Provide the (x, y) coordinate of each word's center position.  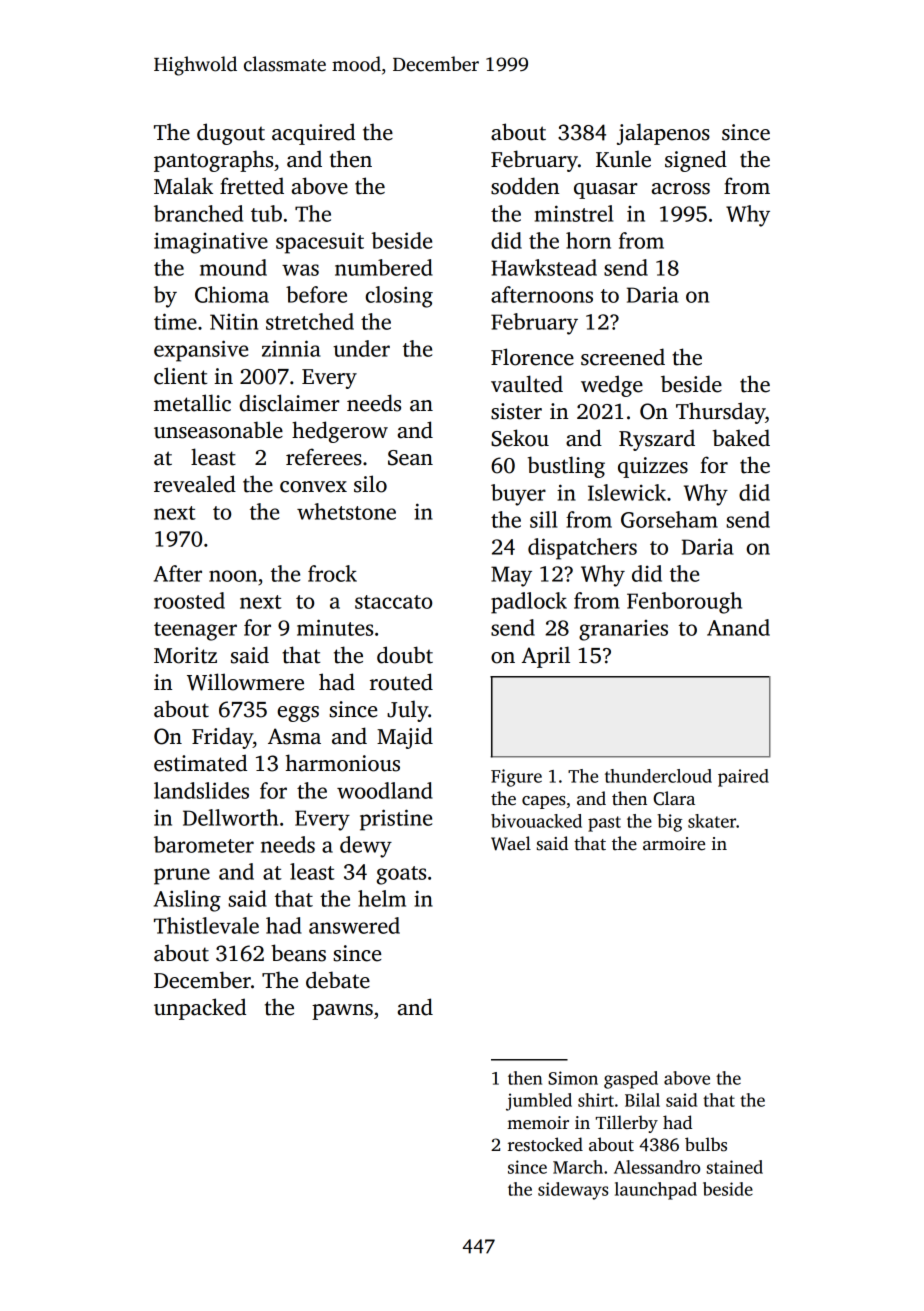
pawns (342, 1012)
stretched (310, 321)
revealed (195, 484)
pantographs (213, 161)
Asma (294, 736)
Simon (573, 1078)
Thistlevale (206, 925)
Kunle (623, 159)
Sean (410, 458)
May (511, 576)
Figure (516, 778)
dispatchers (582, 549)
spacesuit (320, 243)
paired (743, 778)
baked (741, 438)
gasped (631, 1080)
